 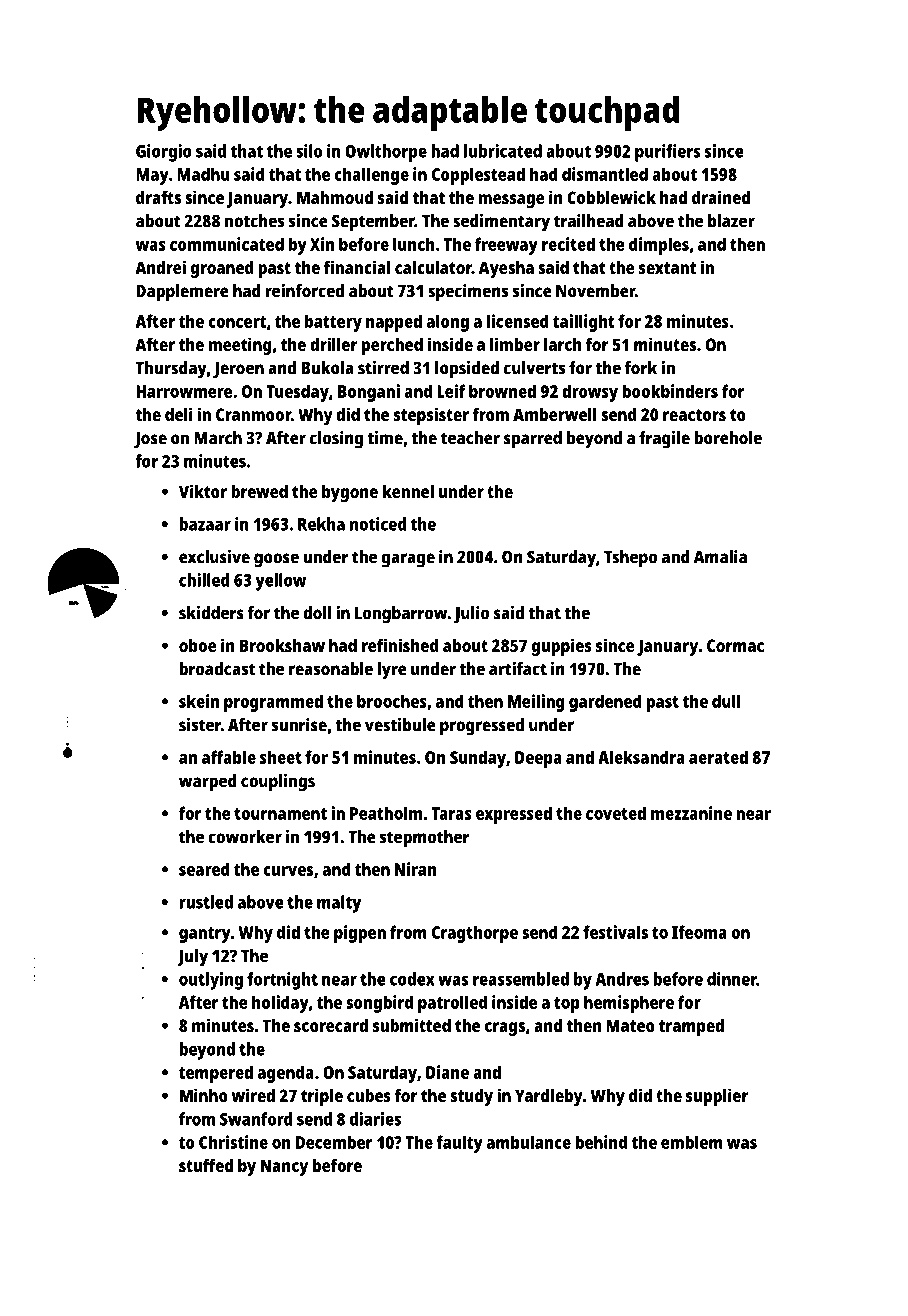 What do you see at coordinates (206, 1165) in the screenshot?
I see `stuffed` at bounding box center [206, 1165].
